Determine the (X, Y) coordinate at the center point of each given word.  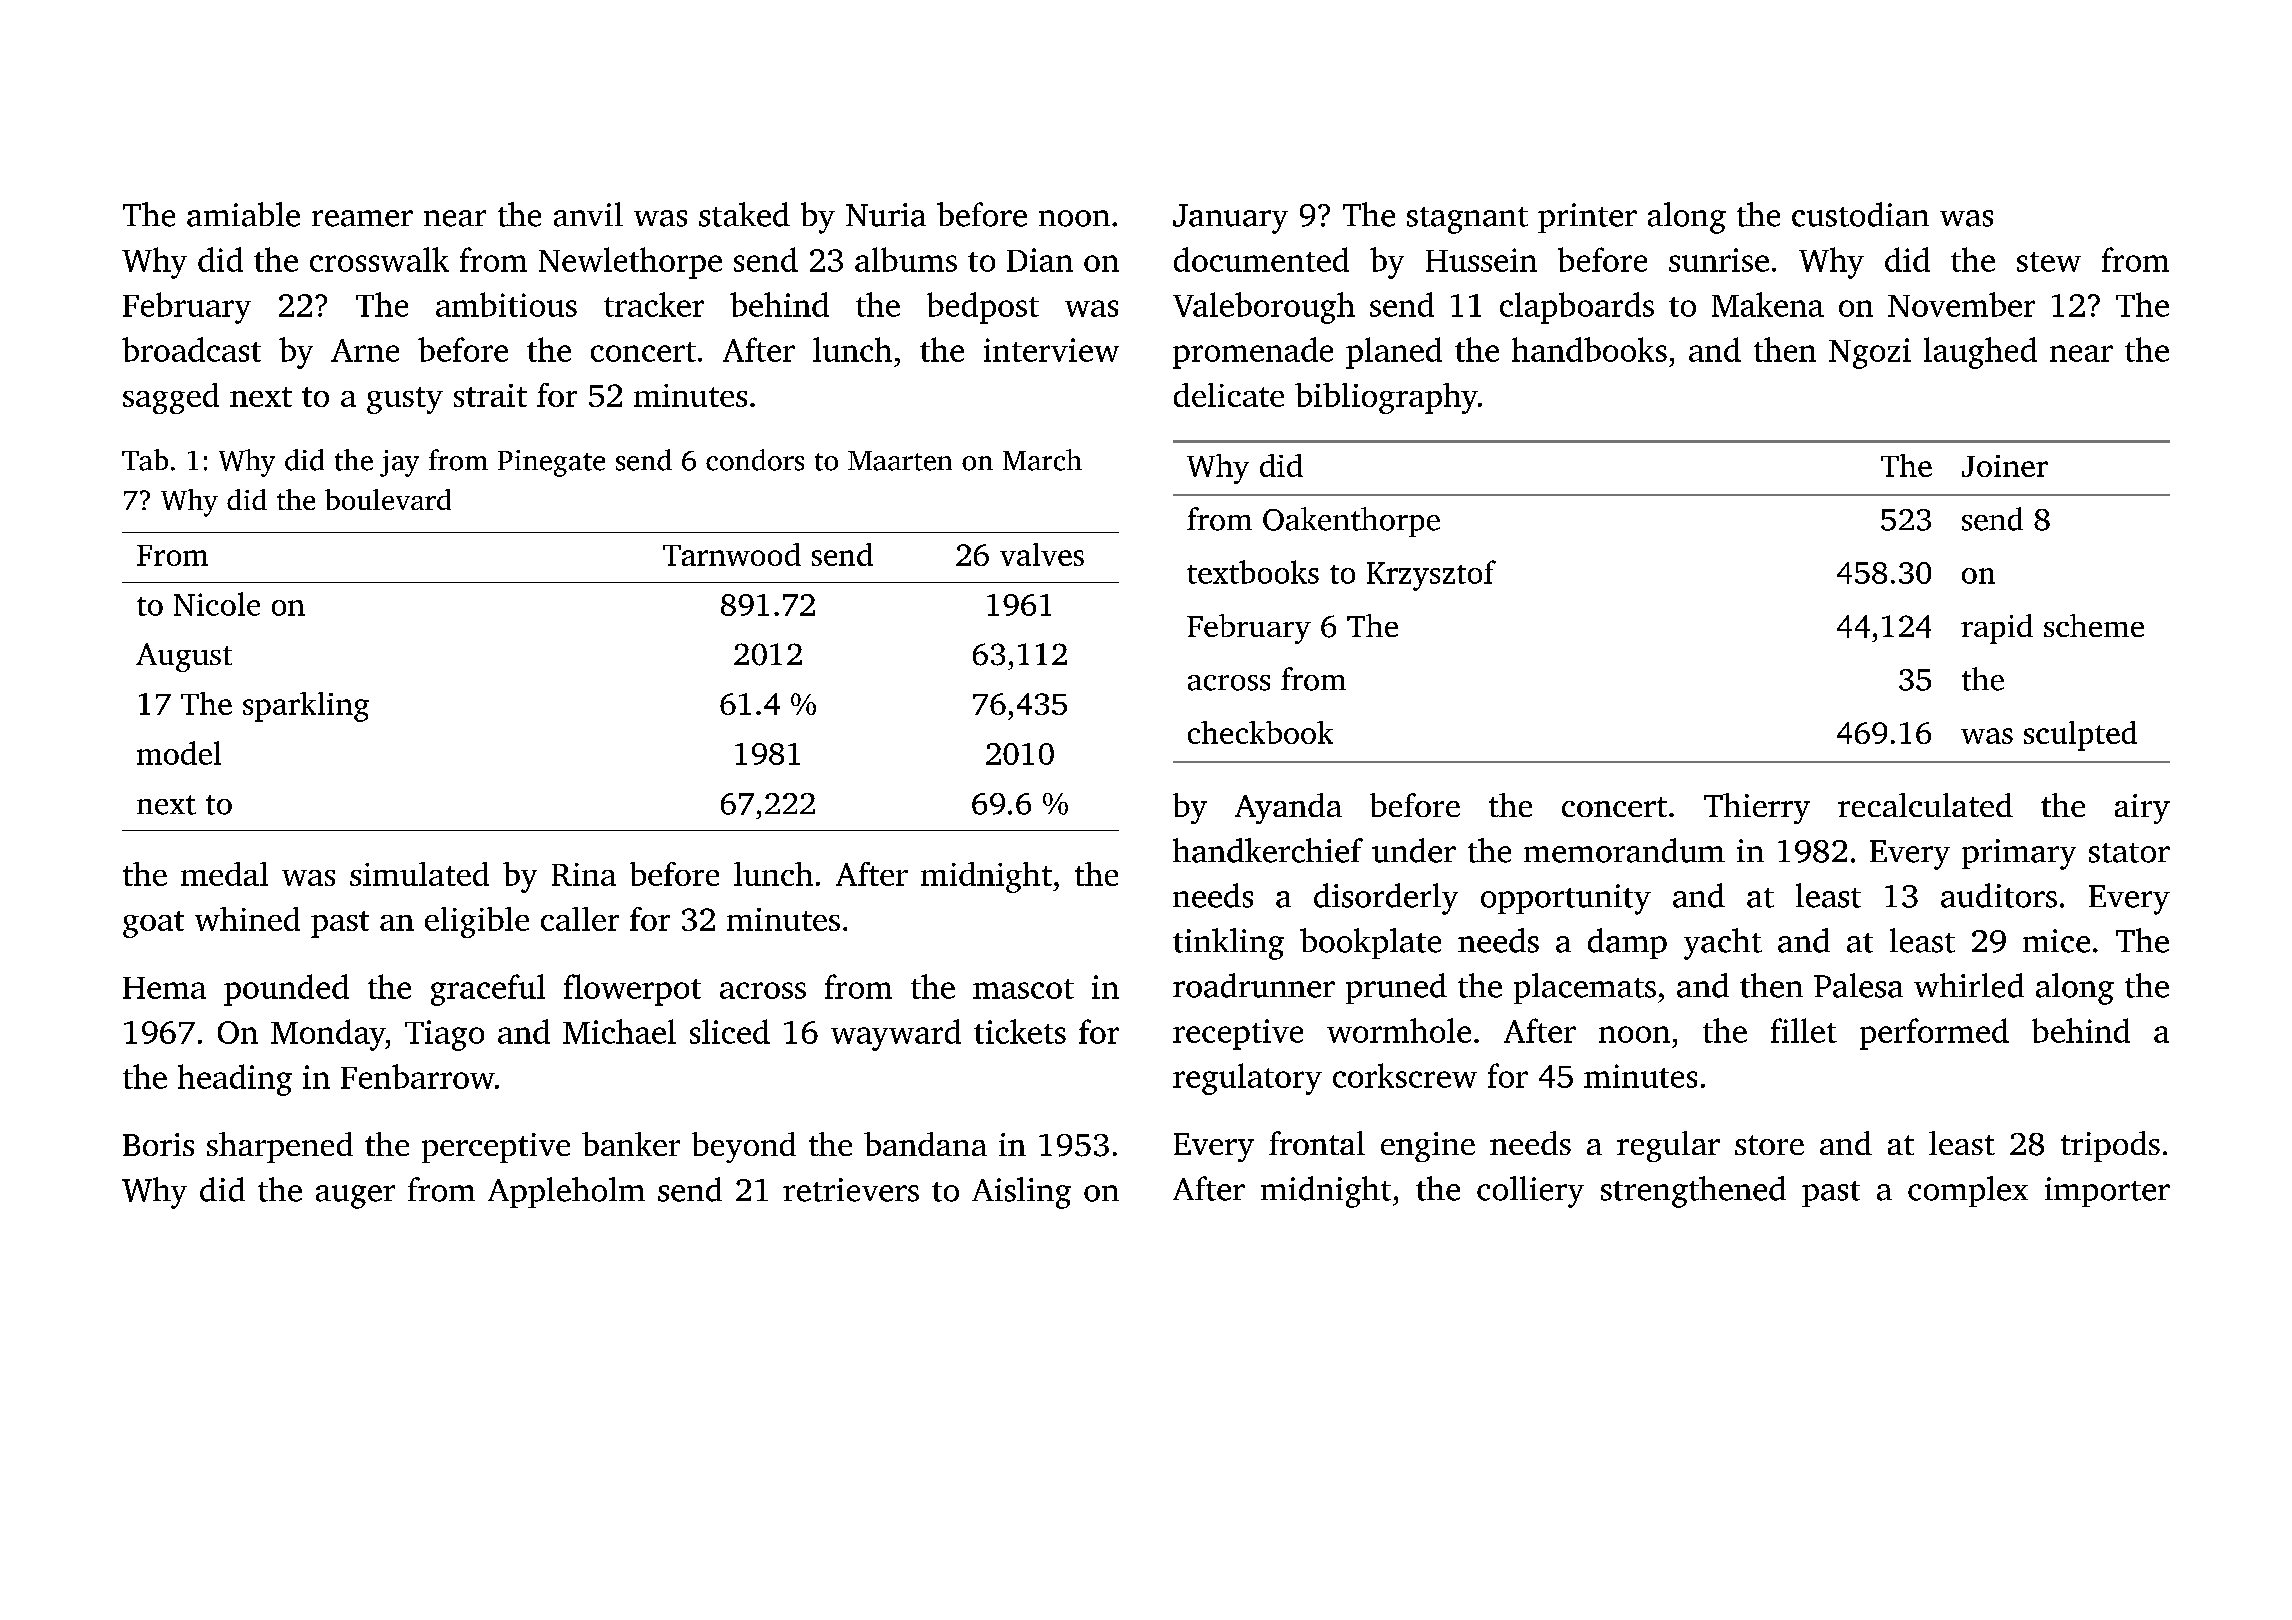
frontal (1317, 1143)
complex (1968, 1191)
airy (2142, 809)
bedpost (983, 308)
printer (1587, 218)
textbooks (1253, 572)
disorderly (1386, 899)
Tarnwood (732, 554)
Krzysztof (1431, 575)
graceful (488, 990)
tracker (654, 304)
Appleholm (566, 1192)
